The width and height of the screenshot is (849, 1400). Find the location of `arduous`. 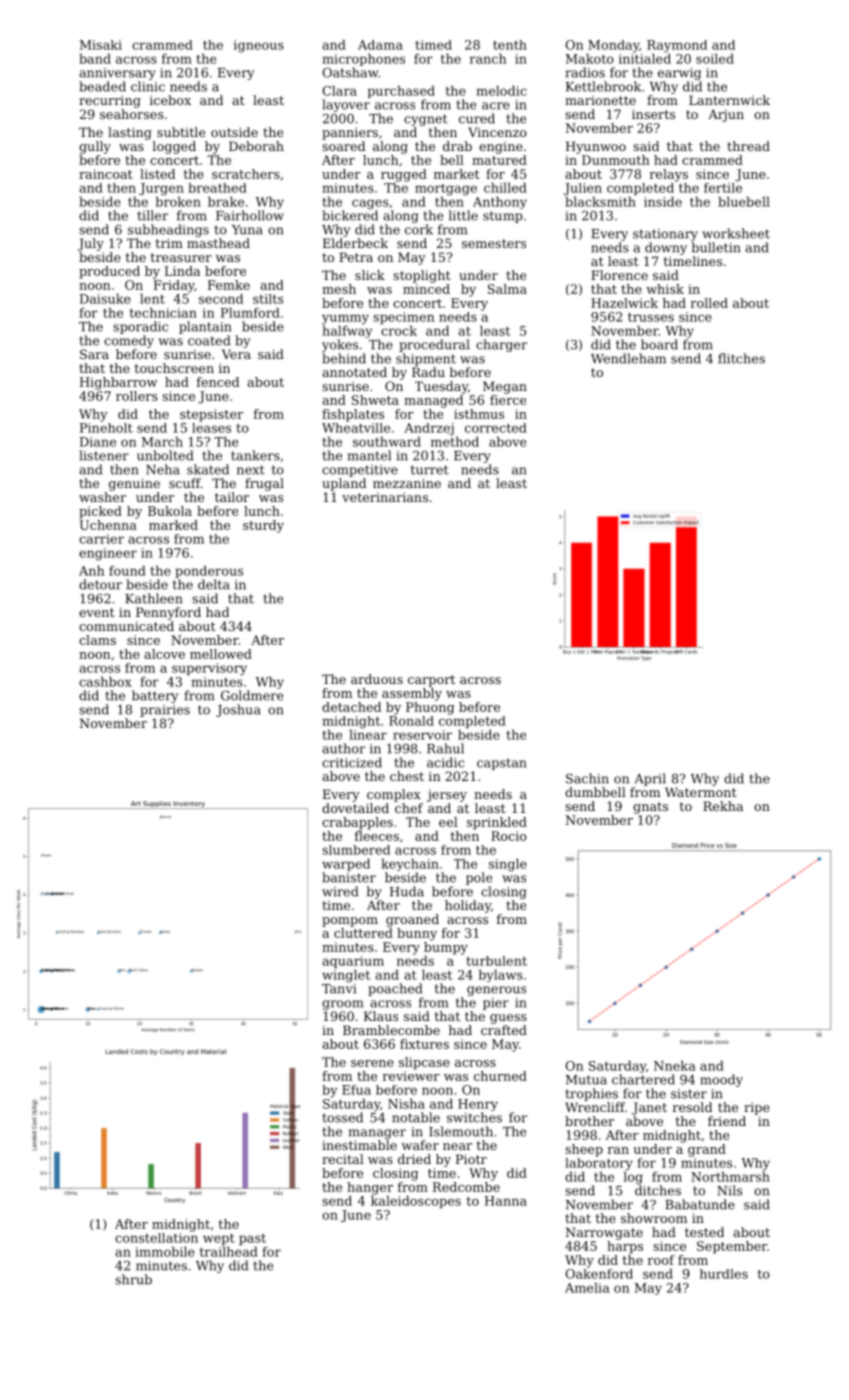

arduous is located at coordinates (377, 679).
